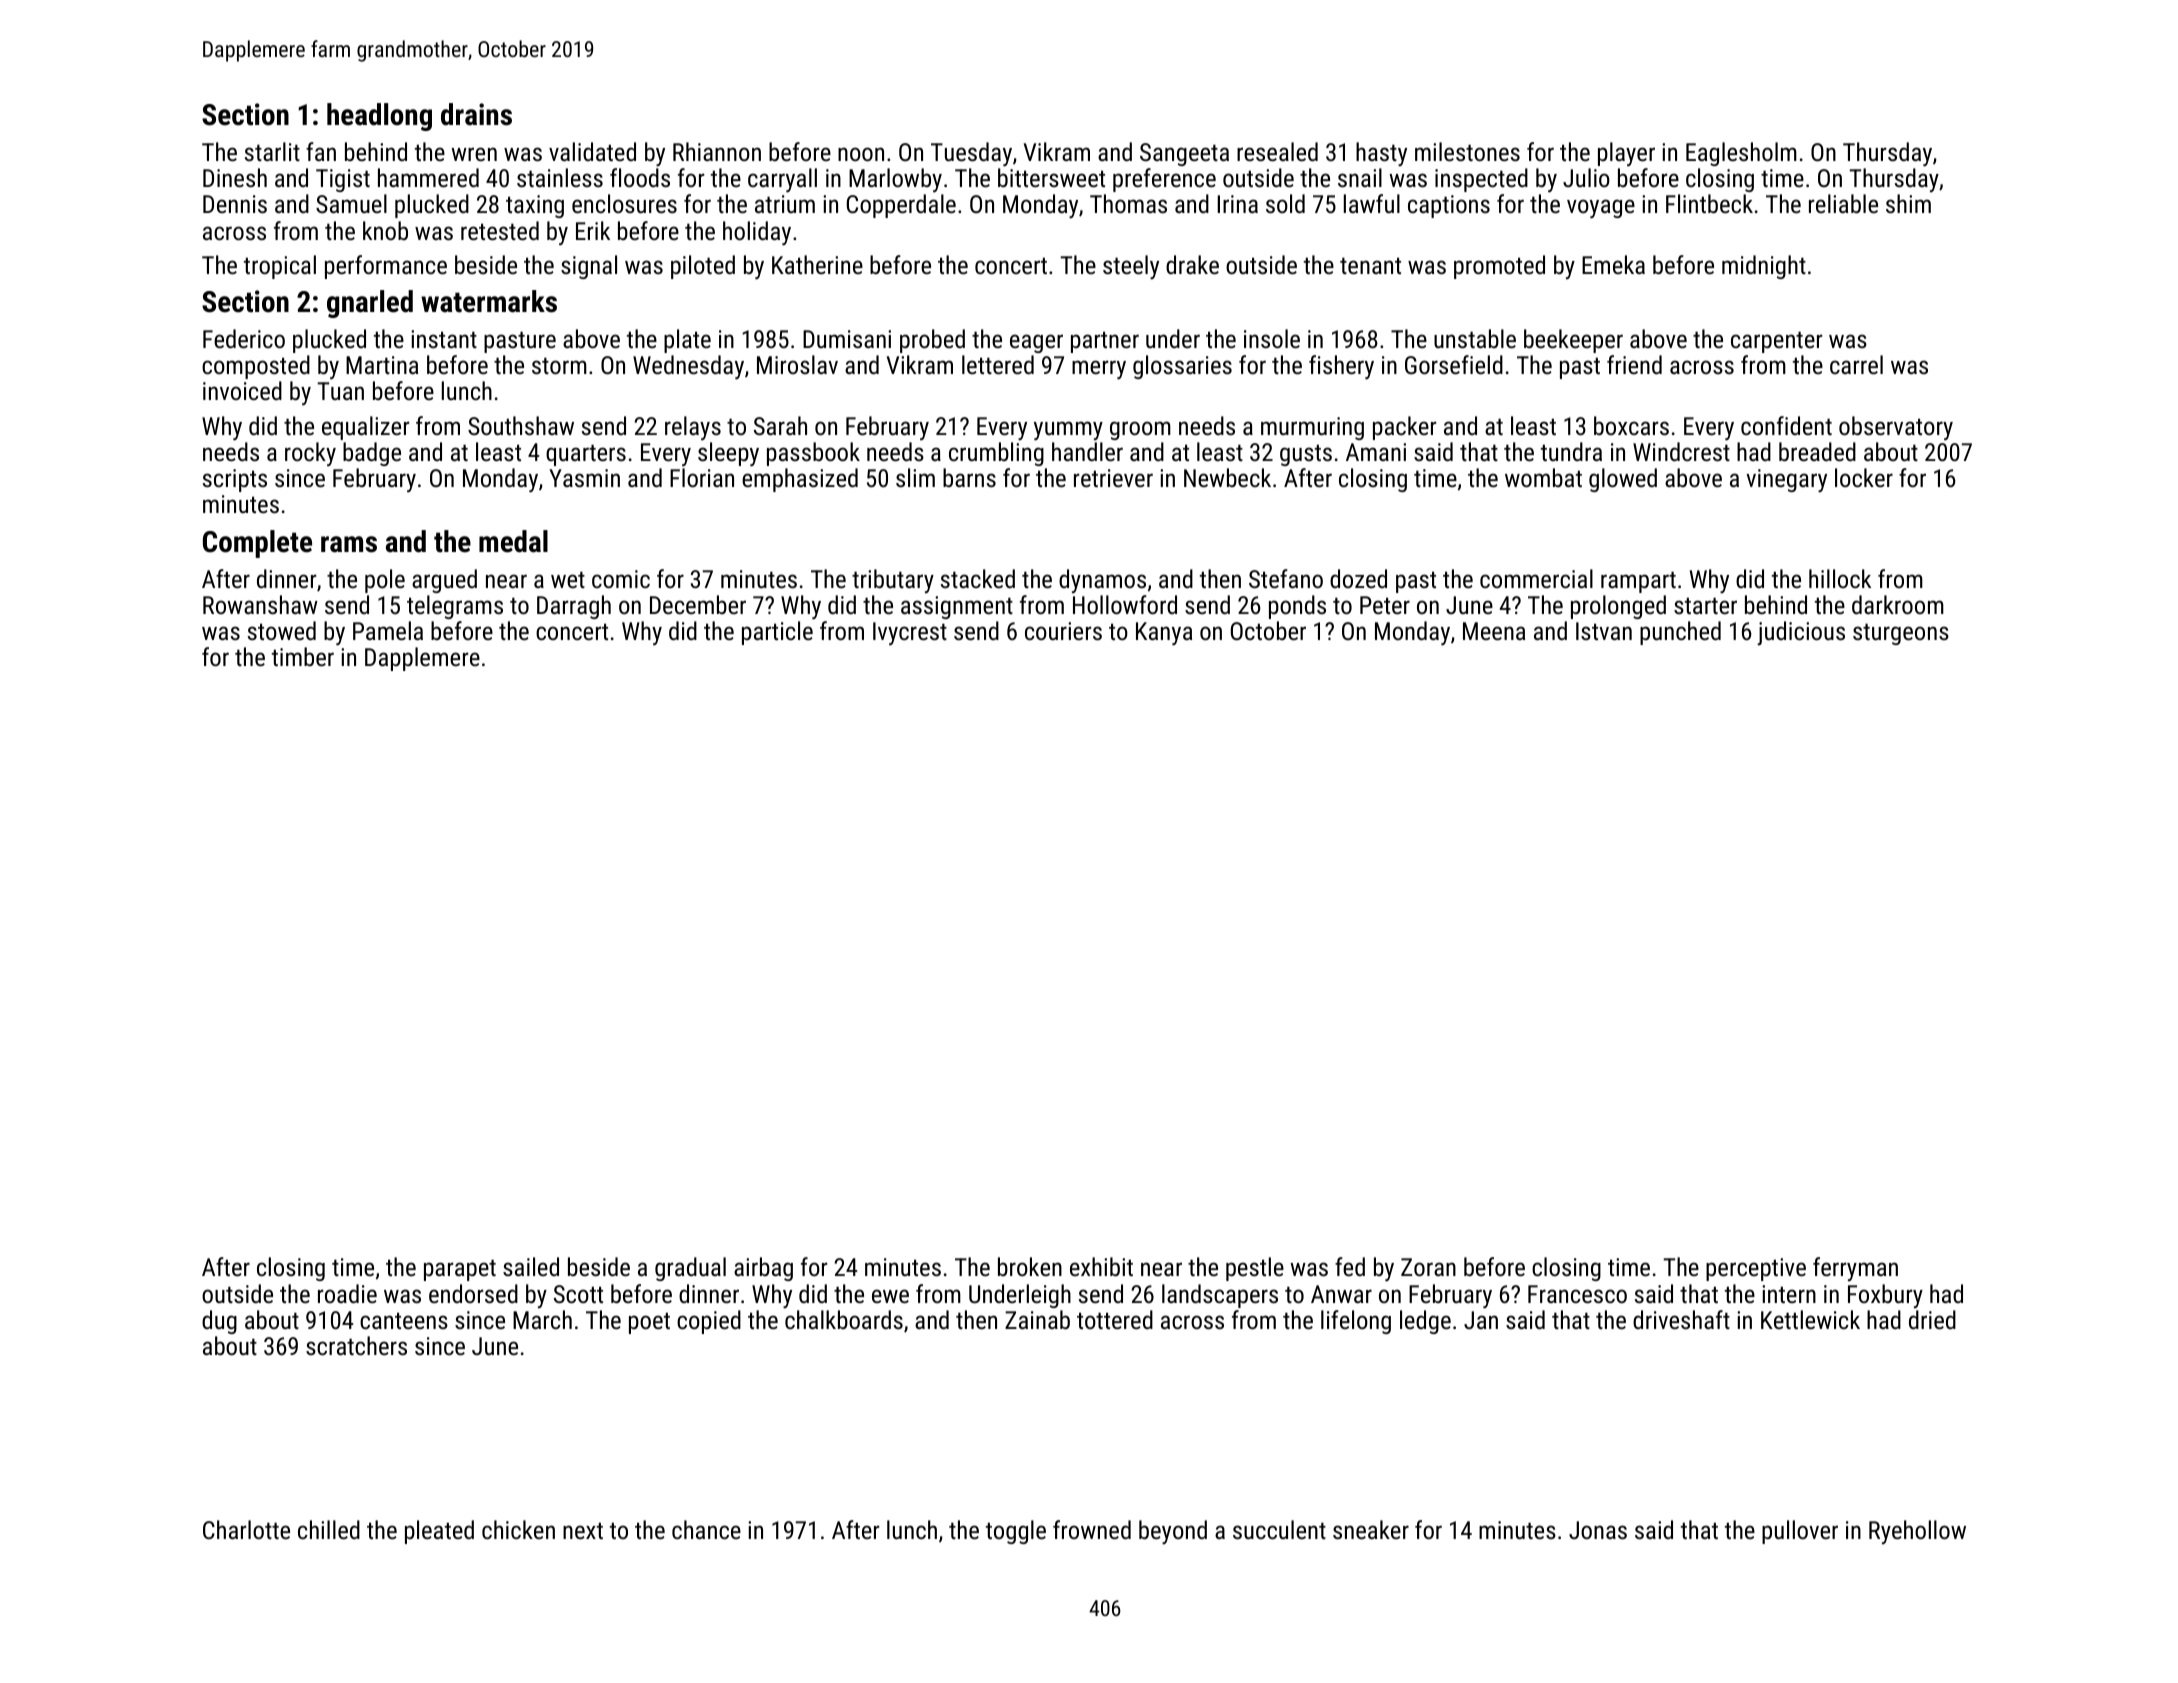 Image resolution: width=2178 pixels, height=1683 pixels. What do you see at coordinates (1016, 1532) in the screenshot?
I see `toggle` at bounding box center [1016, 1532].
